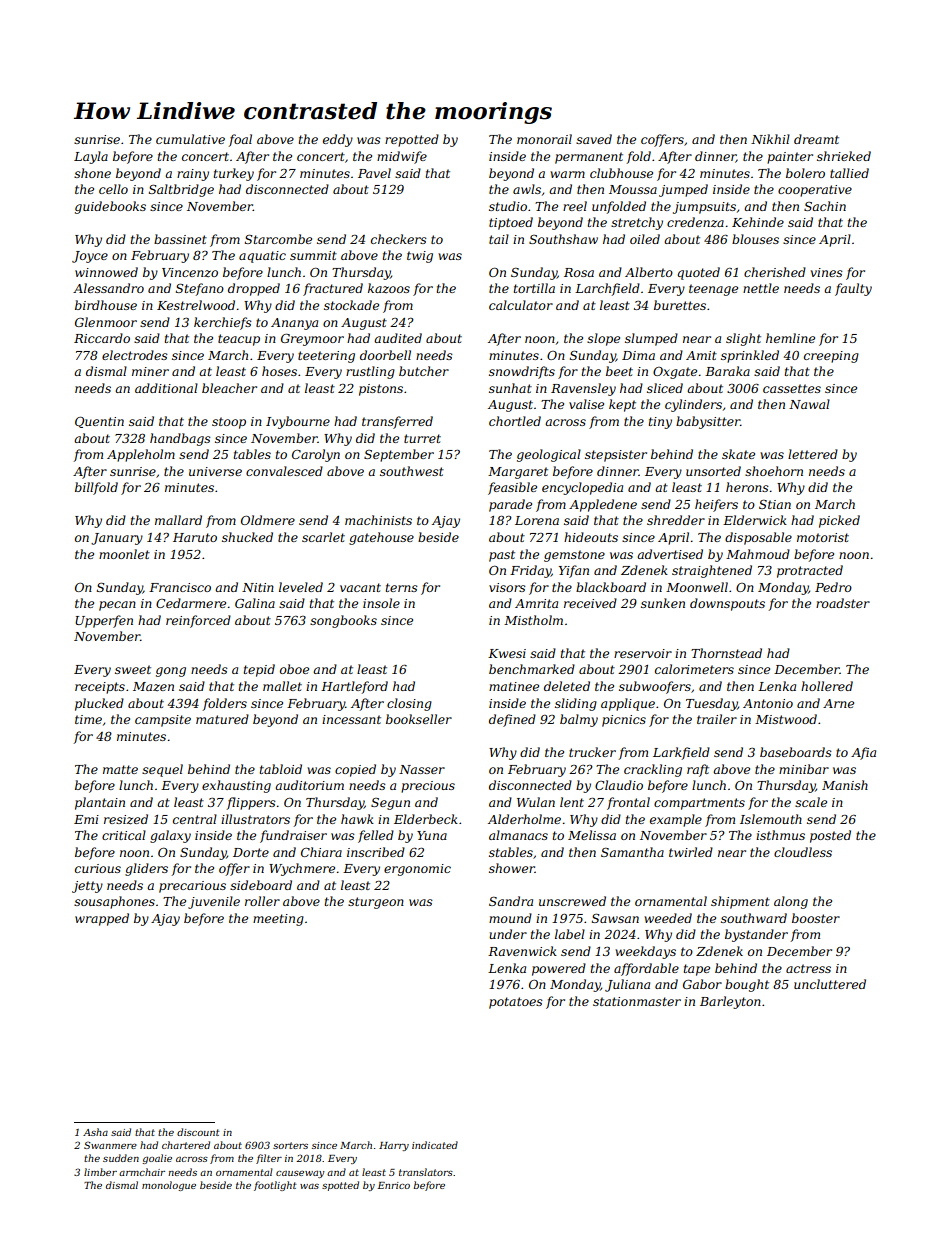 This document has height=1233, width=952. What do you see at coordinates (393, 1185) in the document?
I see `Enrico` at bounding box center [393, 1185].
